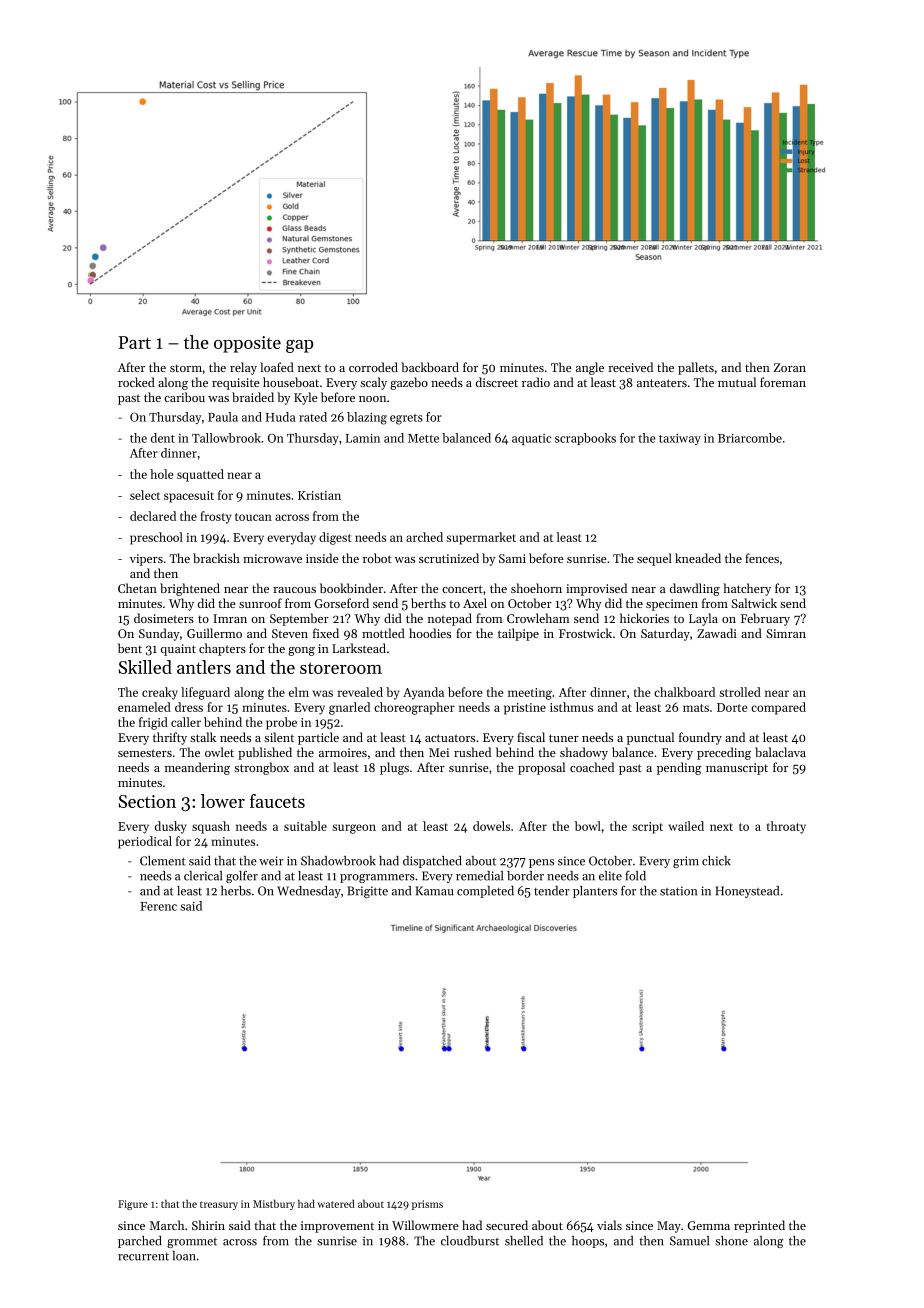  I want to click on Zoran, so click(790, 367).
